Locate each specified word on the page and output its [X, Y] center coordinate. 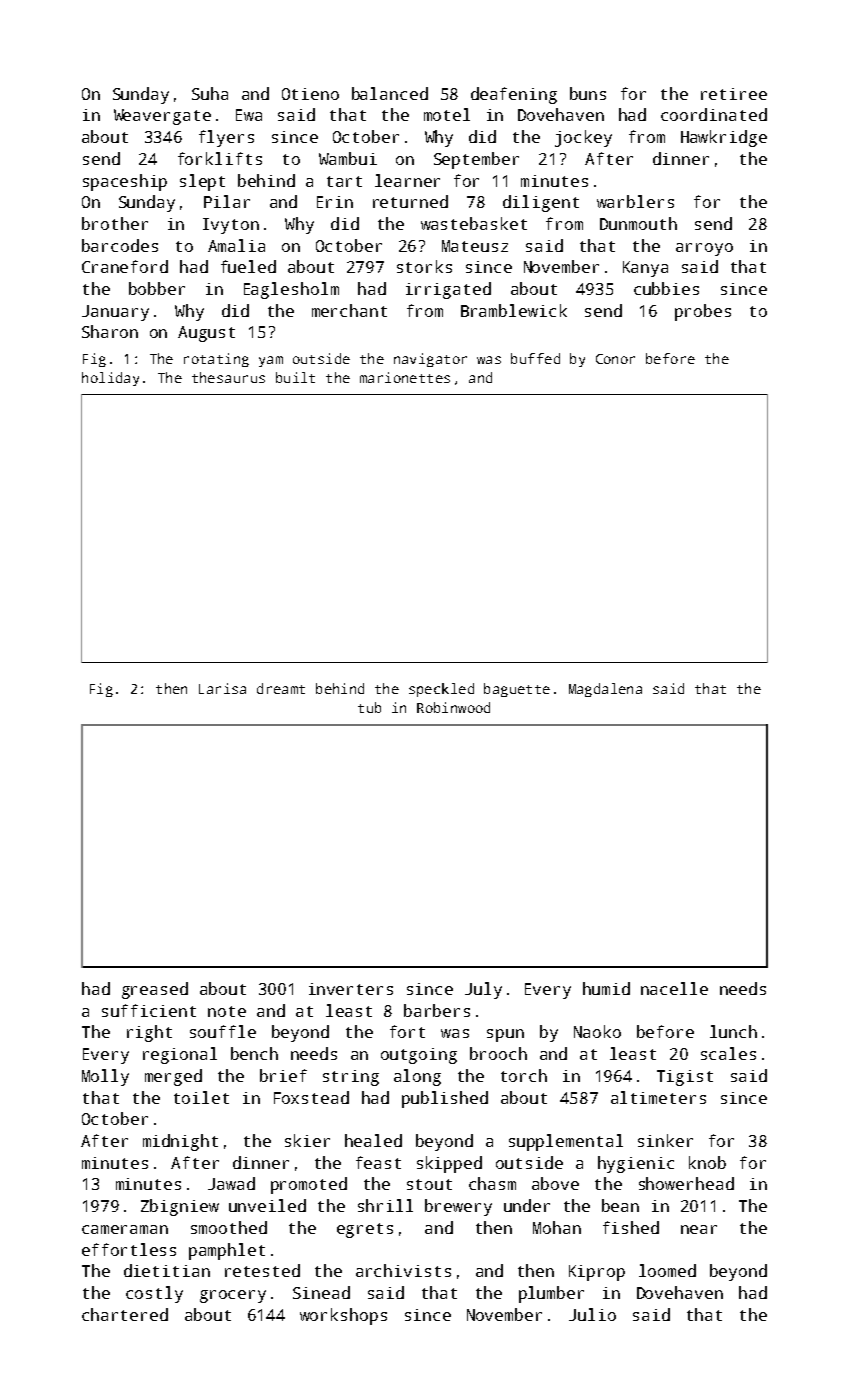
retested [262, 1270]
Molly [105, 1077]
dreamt [281, 688]
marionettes [405, 377]
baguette [517, 690]
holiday [110, 379]
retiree [734, 94]
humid [606, 988]
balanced [390, 93]
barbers [437, 1010]
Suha [210, 93]
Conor [615, 359]
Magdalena [605, 690]
